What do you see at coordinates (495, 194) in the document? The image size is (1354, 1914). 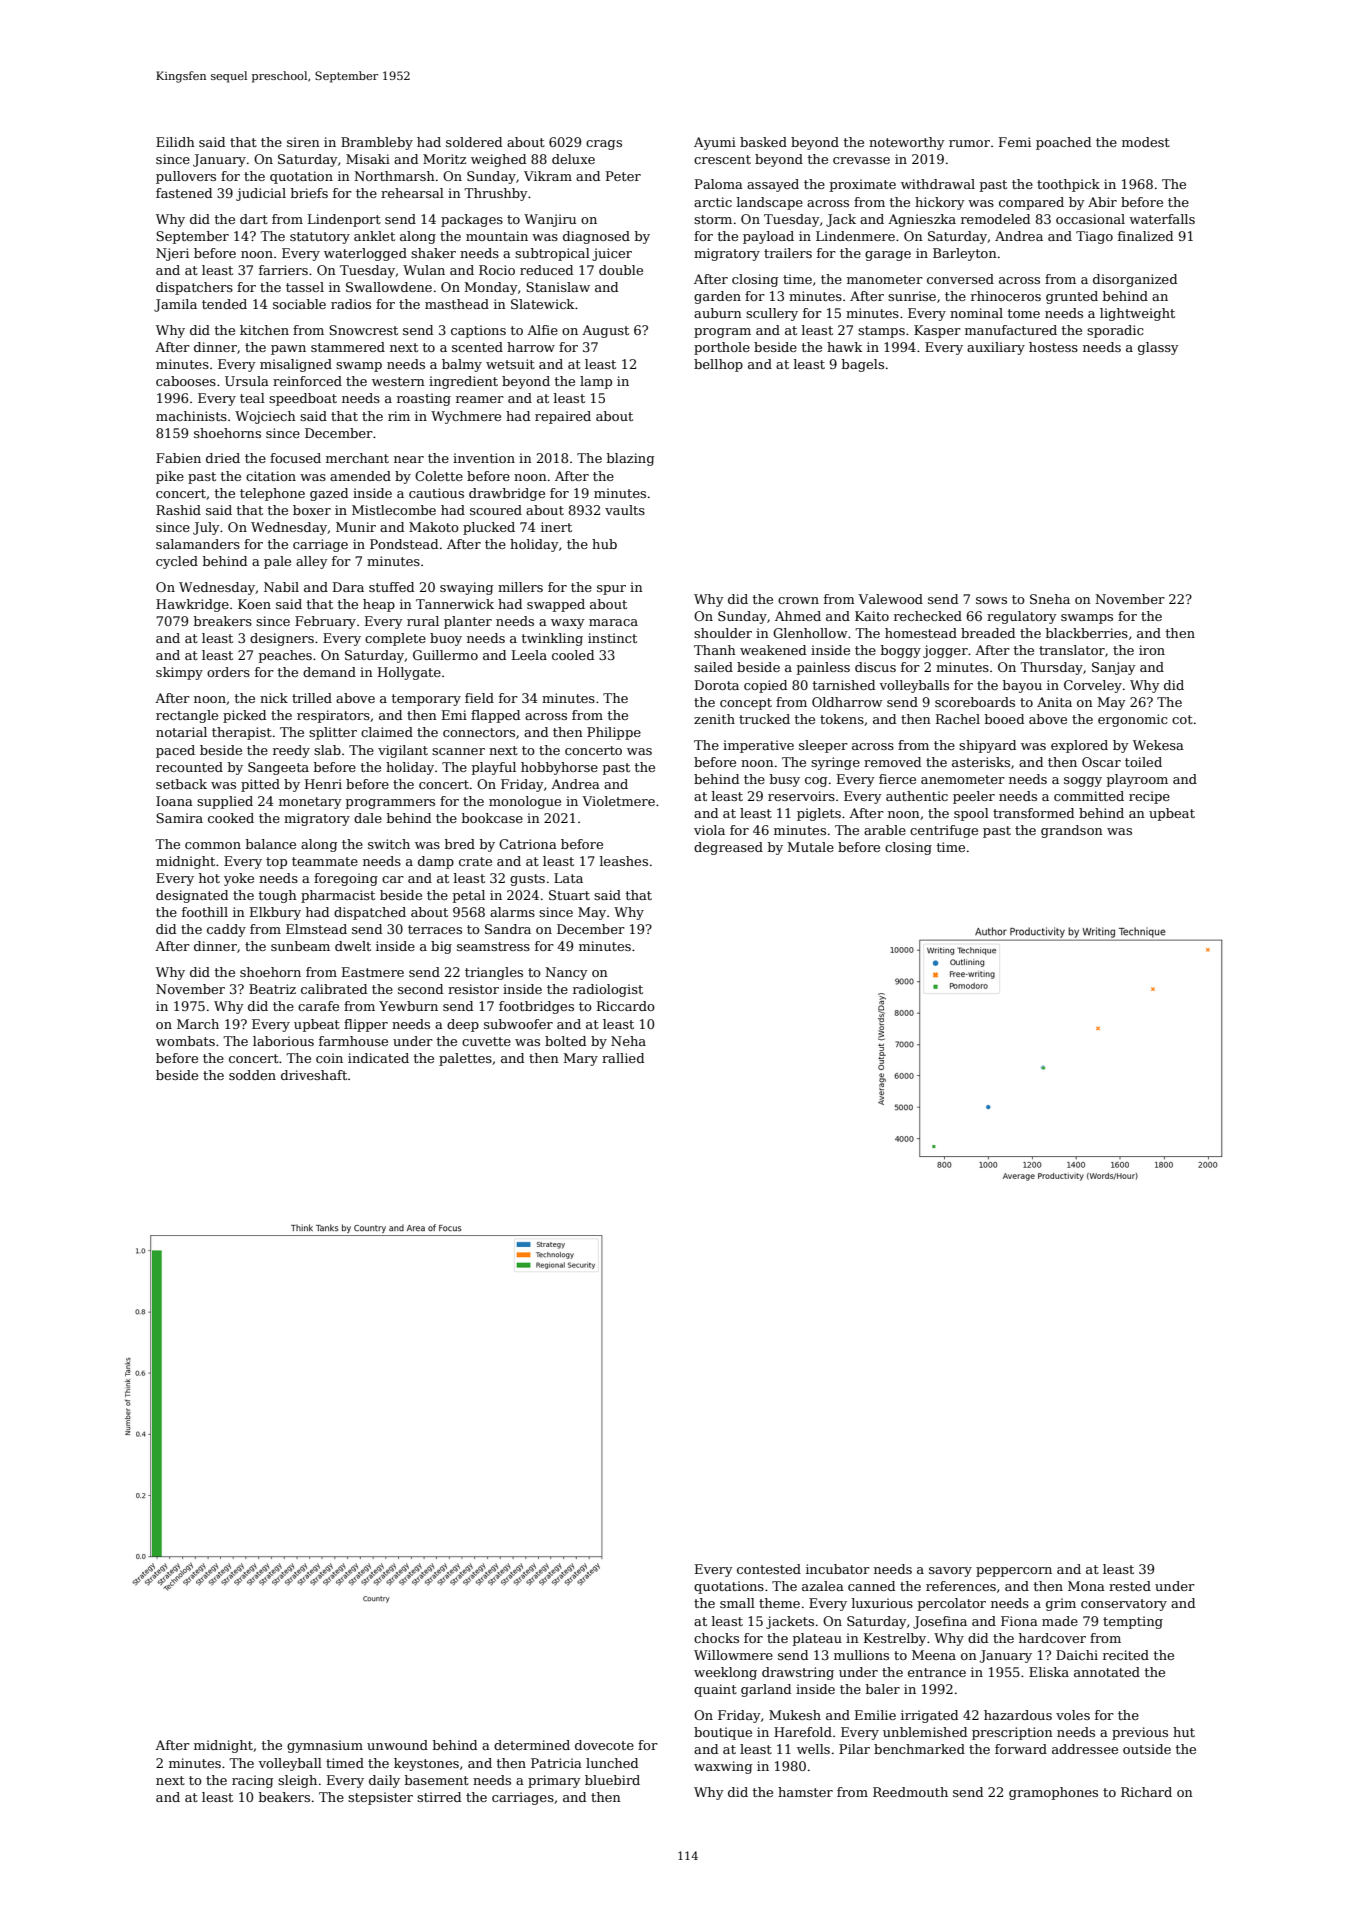 I see `Thrushby` at bounding box center [495, 194].
